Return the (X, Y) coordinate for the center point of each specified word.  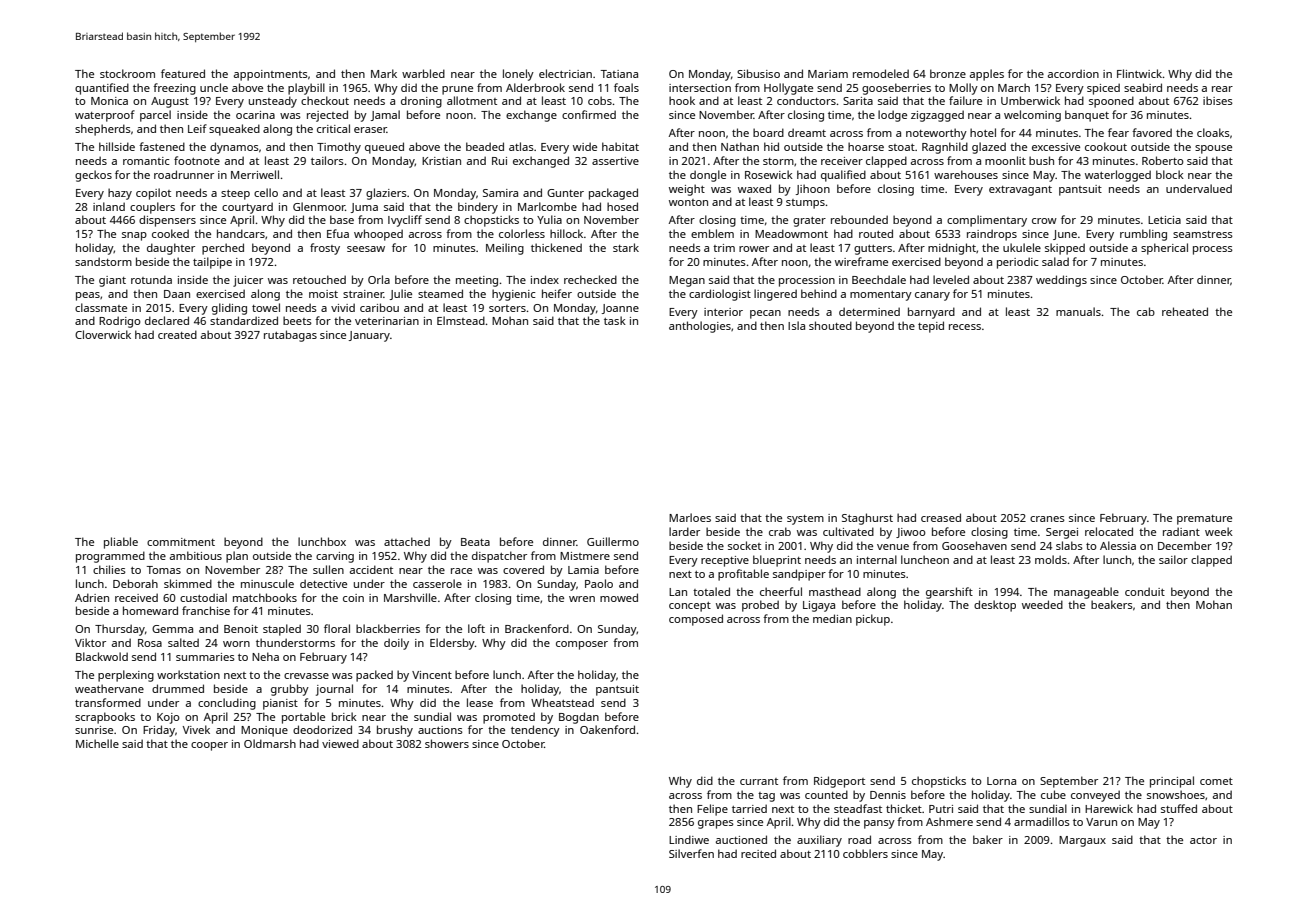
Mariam (828, 74)
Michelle (97, 743)
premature (1204, 520)
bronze (948, 73)
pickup (873, 620)
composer (582, 645)
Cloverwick (103, 334)
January (369, 336)
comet (1216, 781)
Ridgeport (839, 782)
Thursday (120, 630)
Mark (384, 73)
